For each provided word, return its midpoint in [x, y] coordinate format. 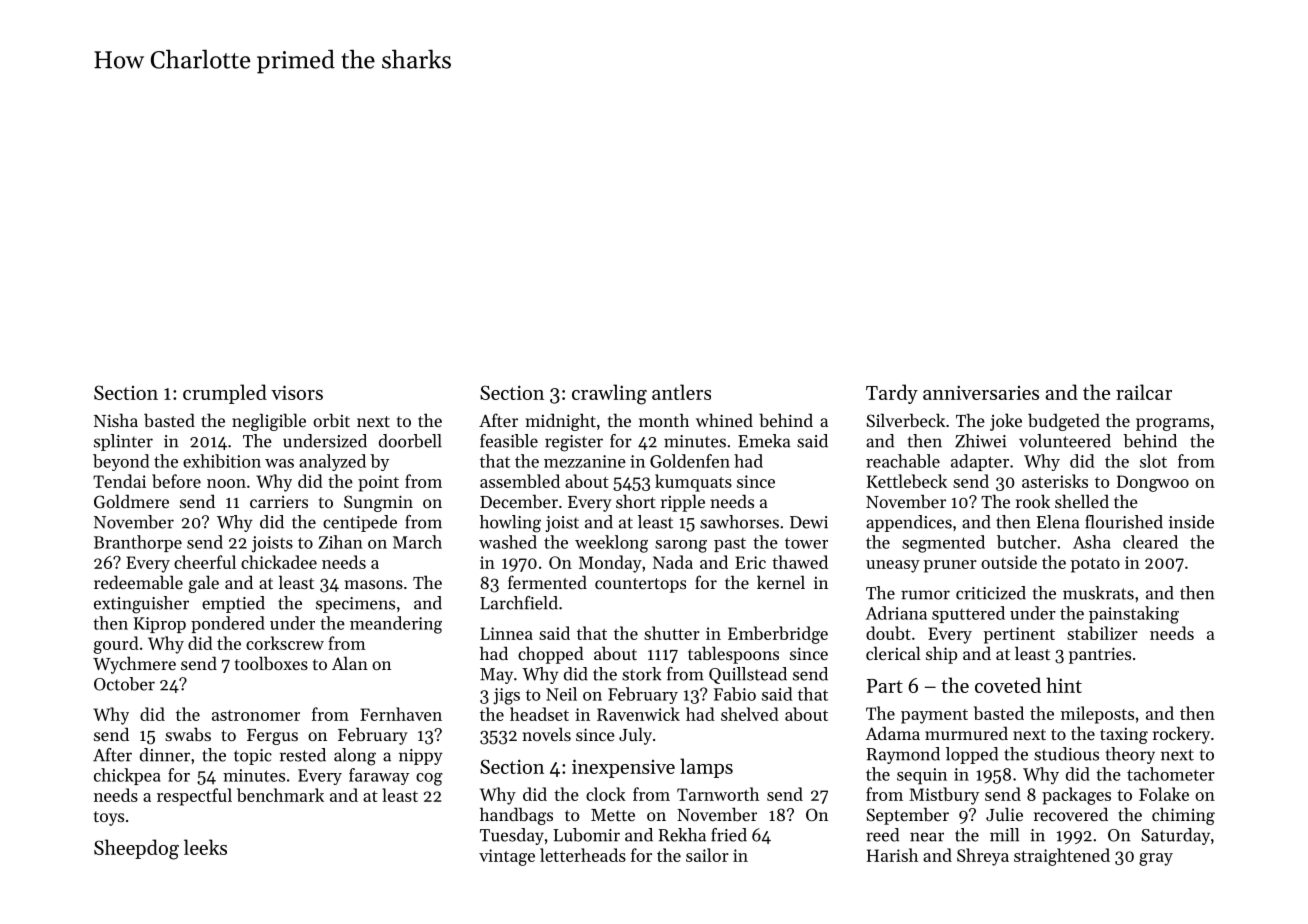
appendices [909, 523]
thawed [800, 562]
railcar [1144, 392]
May [496, 676]
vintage [507, 857]
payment [934, 716]
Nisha [116, 420]
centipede [360, 523]
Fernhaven [401, 714]
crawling [609, 394]
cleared [1150, 542]
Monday [610, 564]
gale [204, 584]
